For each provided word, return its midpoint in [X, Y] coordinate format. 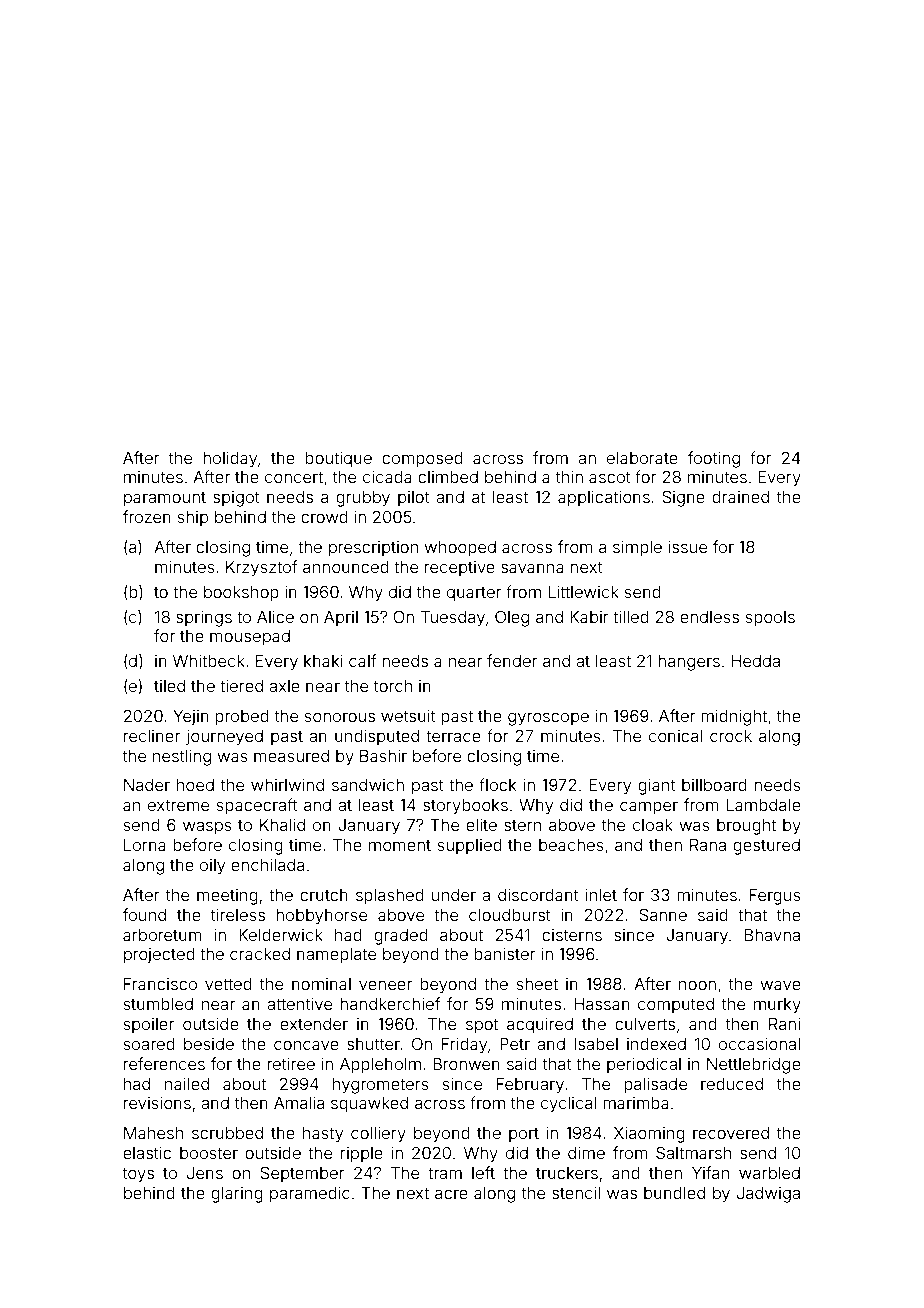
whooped [460, 549]
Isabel [596, 1044]
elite [481, 824]
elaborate [642, 458]
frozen [147, 516]
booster [209, 1153]
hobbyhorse [321, 917]
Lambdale [764, 805]
